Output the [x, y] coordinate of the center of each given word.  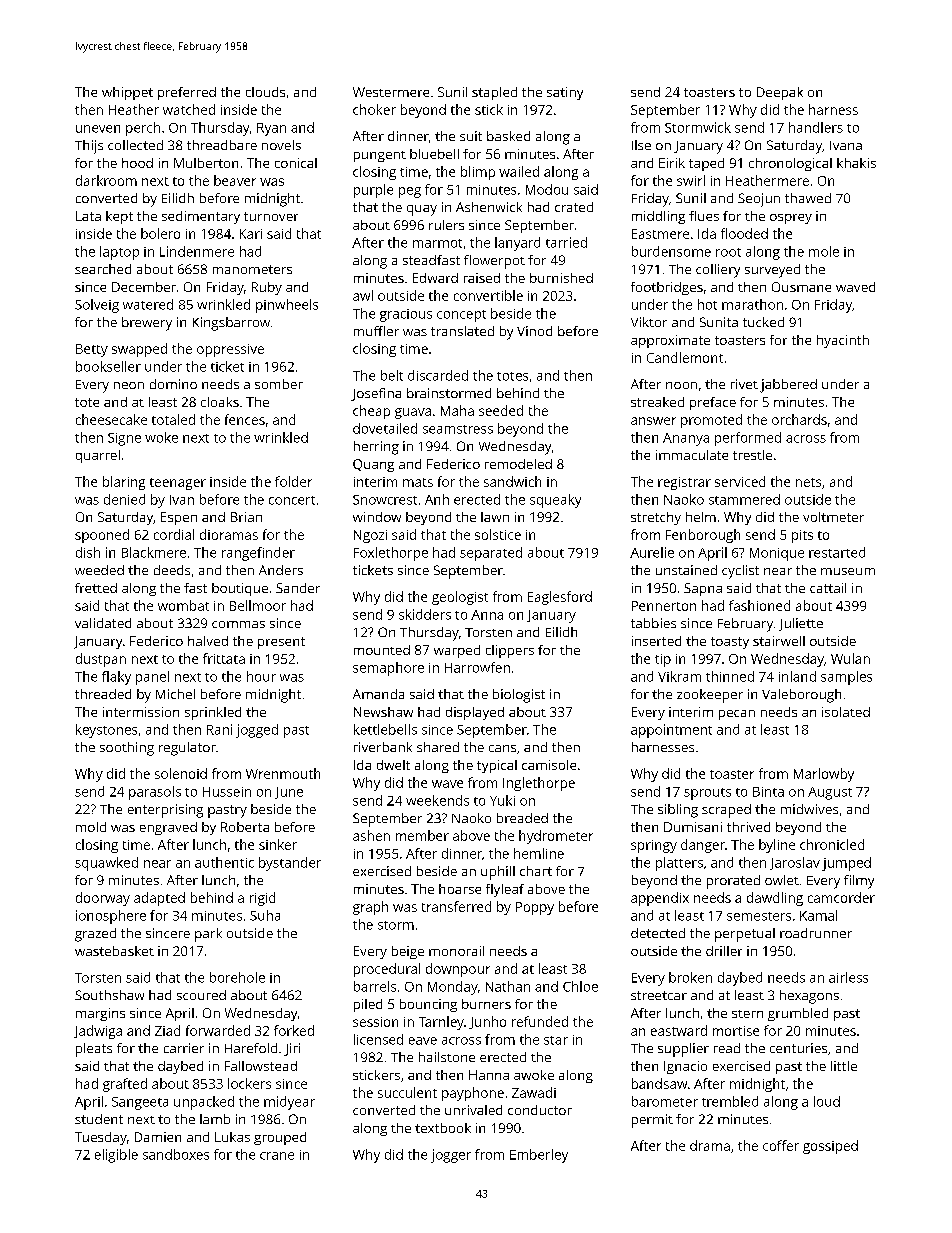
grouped [280, 1138]
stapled [494, 93]
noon [681, 385]
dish [88, 552]
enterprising [165, 811]
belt [392, 375]
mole [824, 251]
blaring [124, 483]
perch [143, 129]
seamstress [458, 429]
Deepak [780, 93]
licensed [378, 1039]
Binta [768, 792]
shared [438, 747]
